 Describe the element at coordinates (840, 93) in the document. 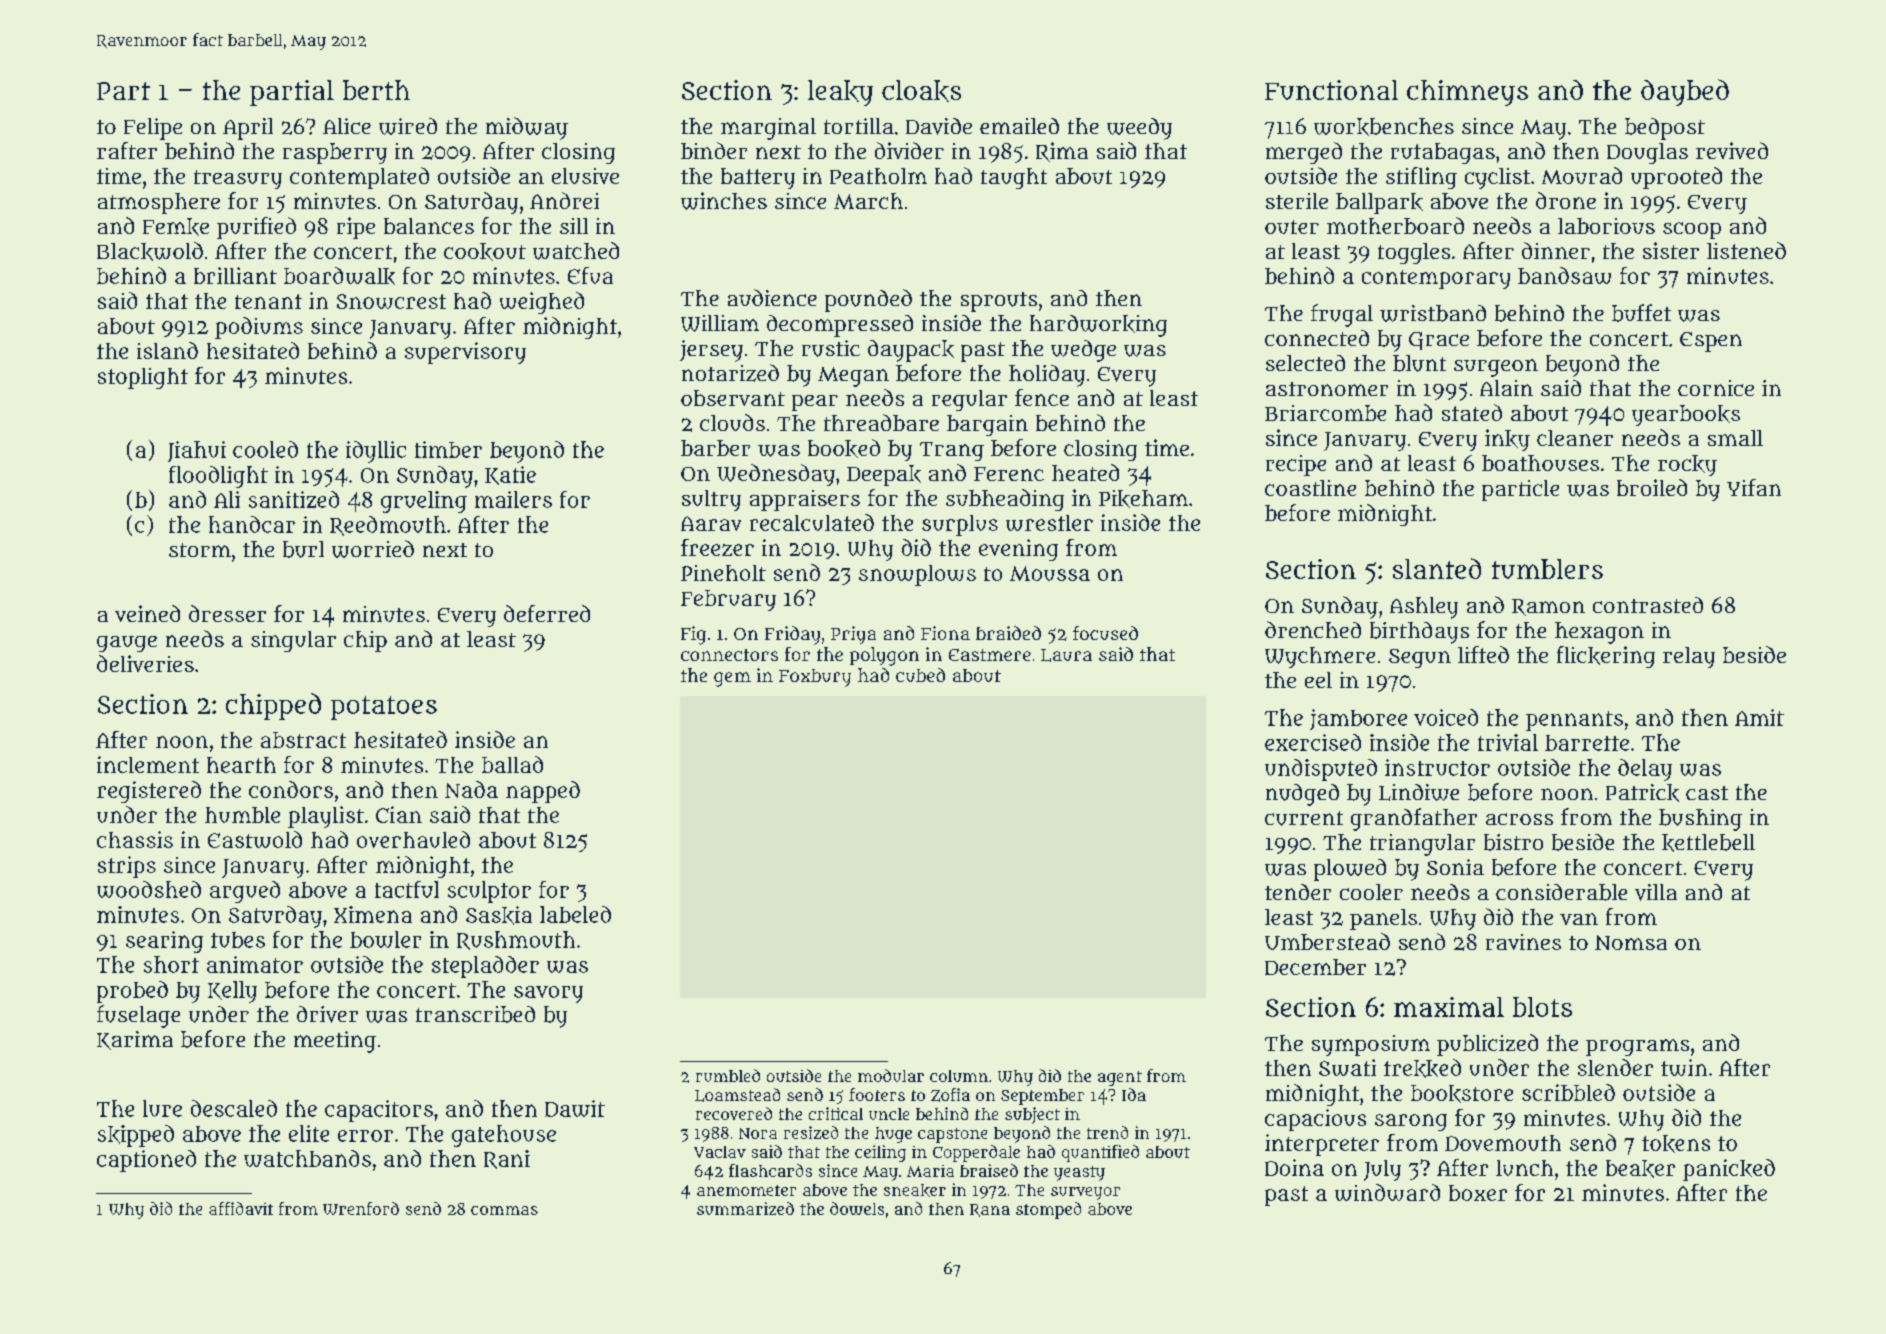

I see `leaky` at that location.
